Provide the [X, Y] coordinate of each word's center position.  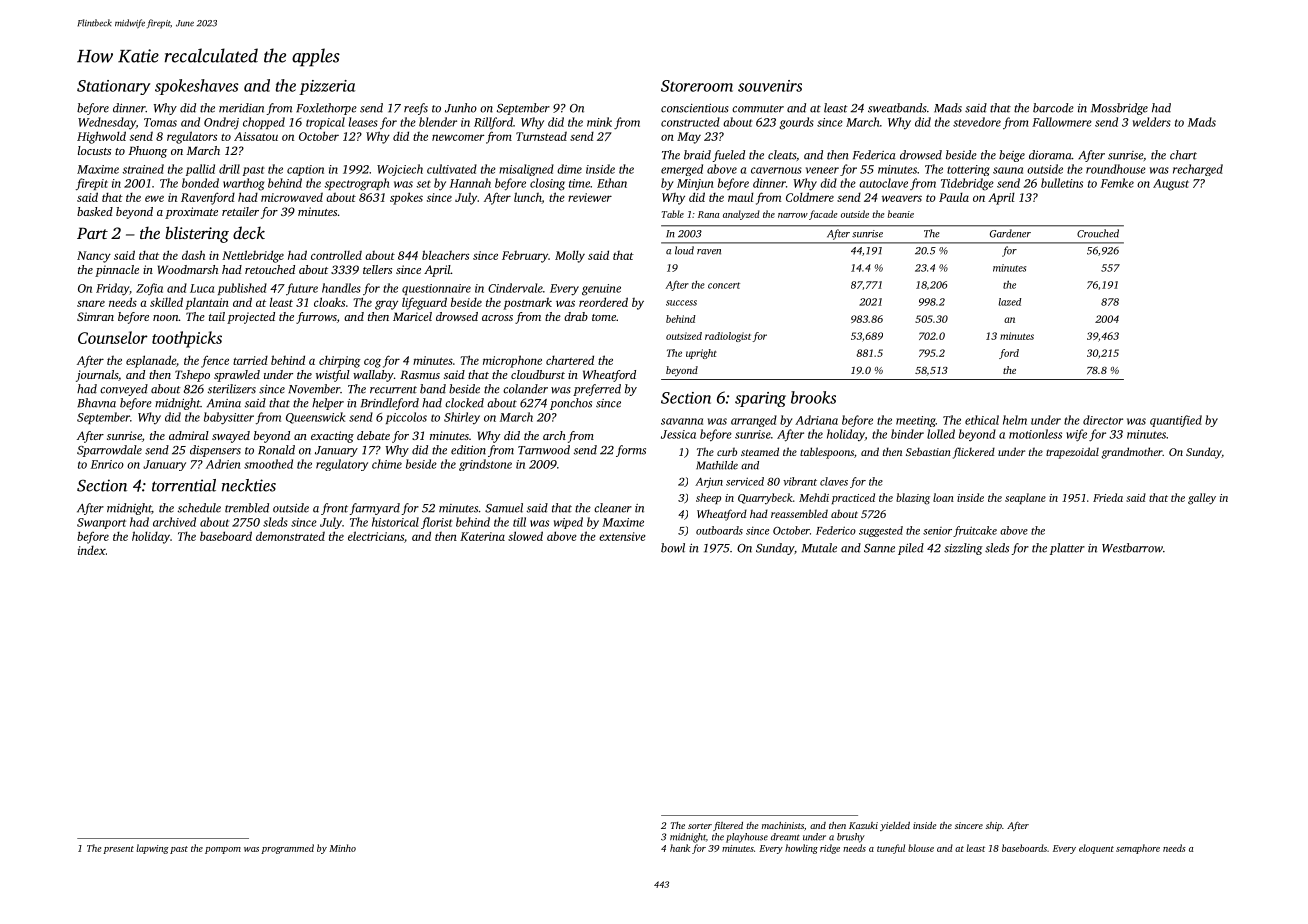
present [118, 850]
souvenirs [770, 86]
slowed [525, 536]
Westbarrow [1132, 548]
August [1171, 185]
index [92, 550]
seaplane [1025, 498]
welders [1152, 122]
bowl [673, 548]
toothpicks [187, 339]
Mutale [819, 548]
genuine [601, 290]
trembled [247, 508]
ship [994, 826]
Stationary [113, 87]
